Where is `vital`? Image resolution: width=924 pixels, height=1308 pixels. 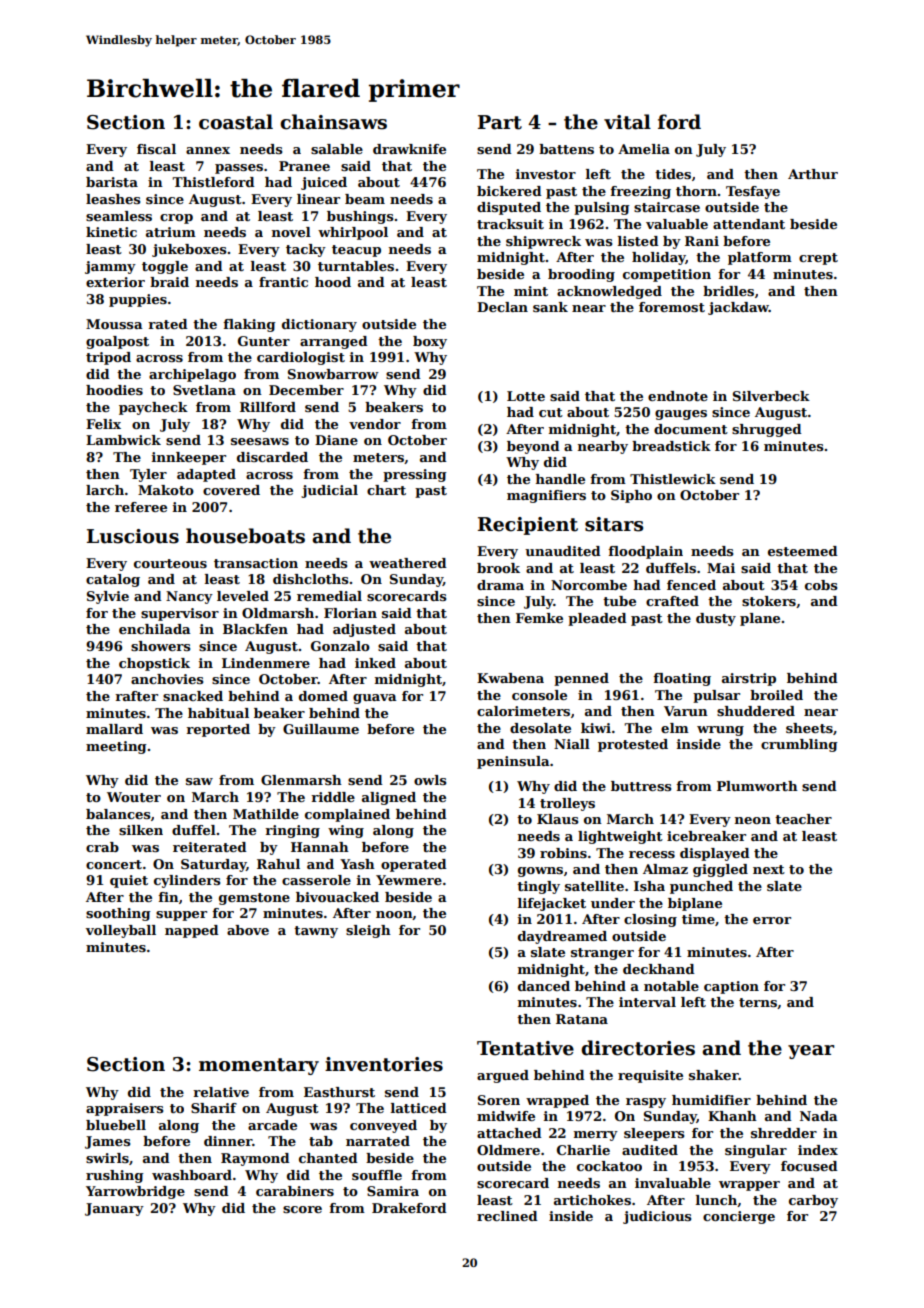 vital is located at coordinates (627, 122).
